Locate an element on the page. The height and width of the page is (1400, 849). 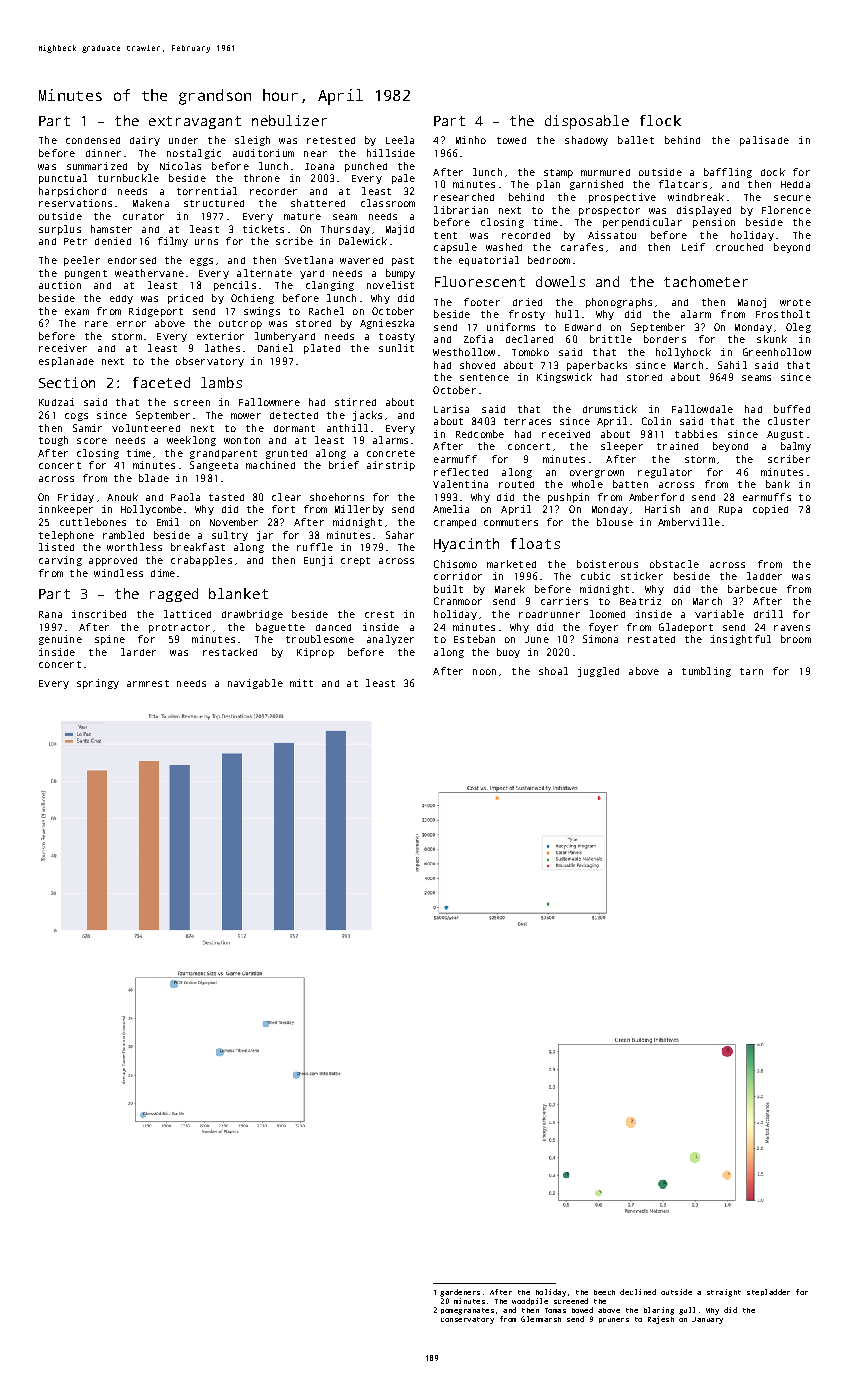
Minho is located at coordinates (471, 140).
